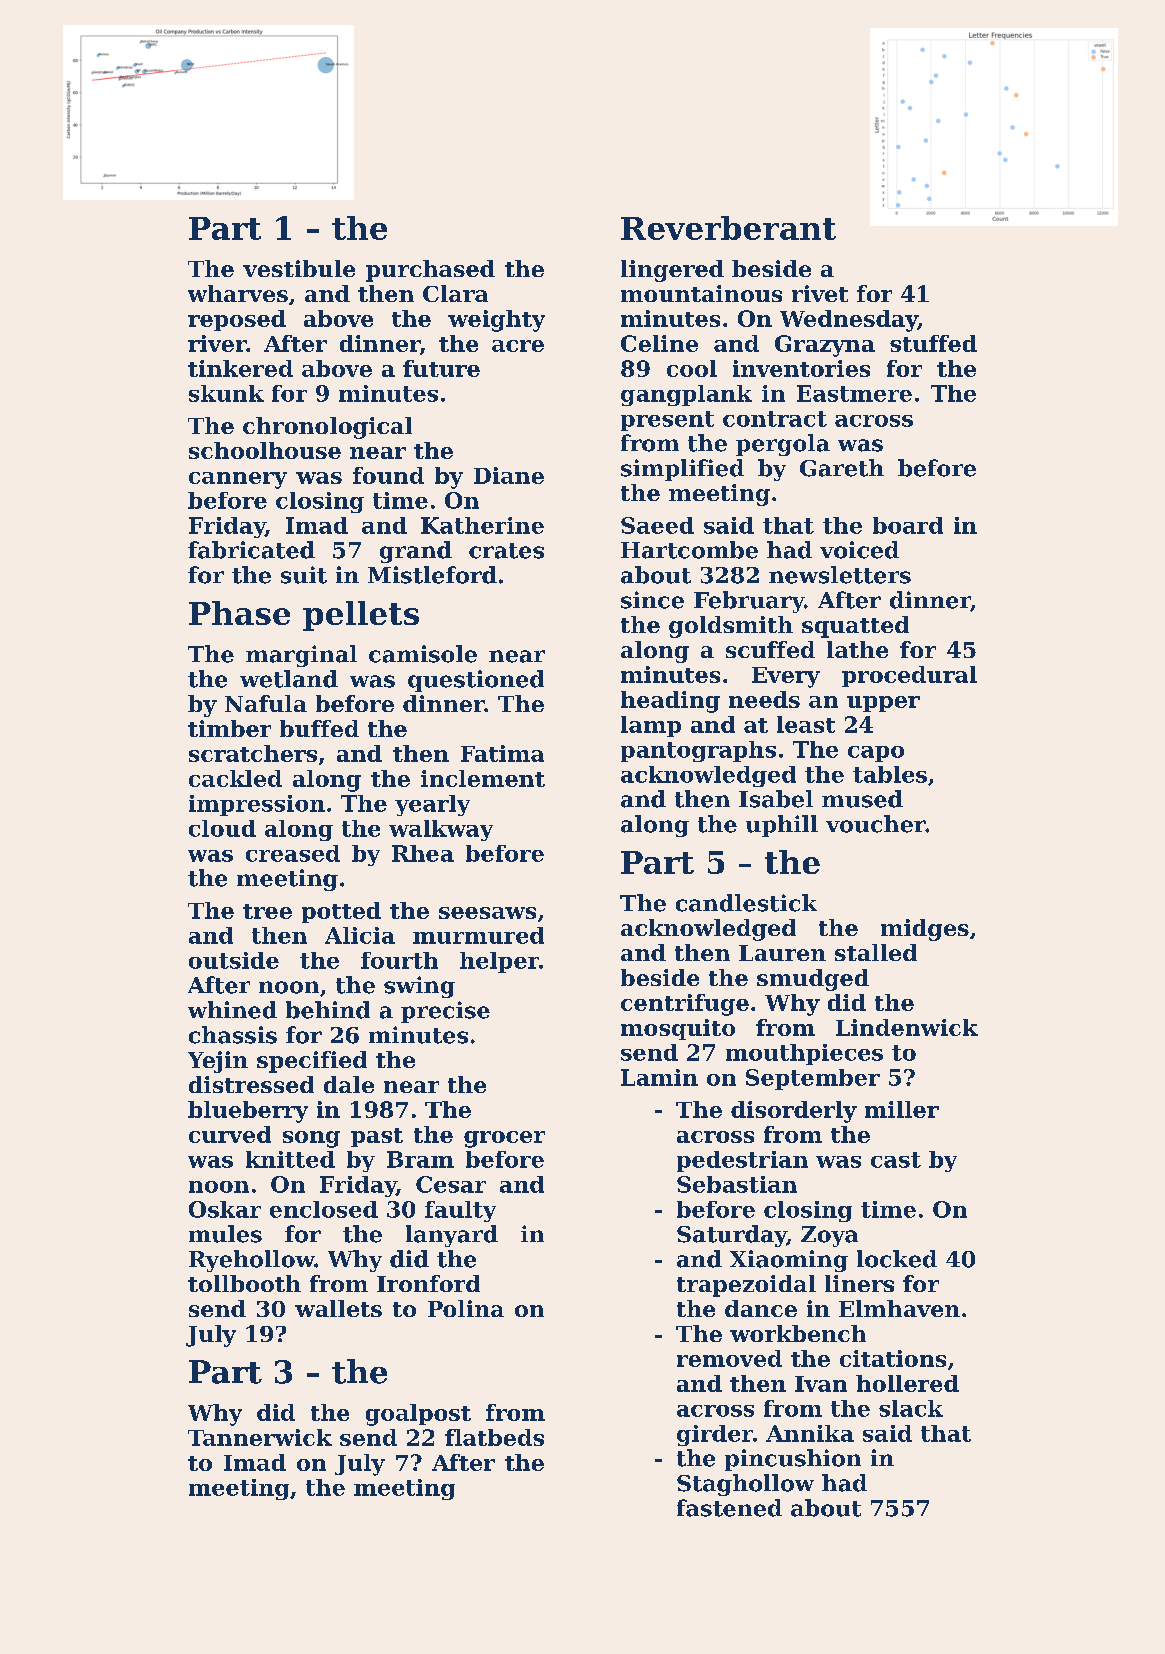 The image size is (1165, 1654). I want to click on song, so click(311, 1139).
